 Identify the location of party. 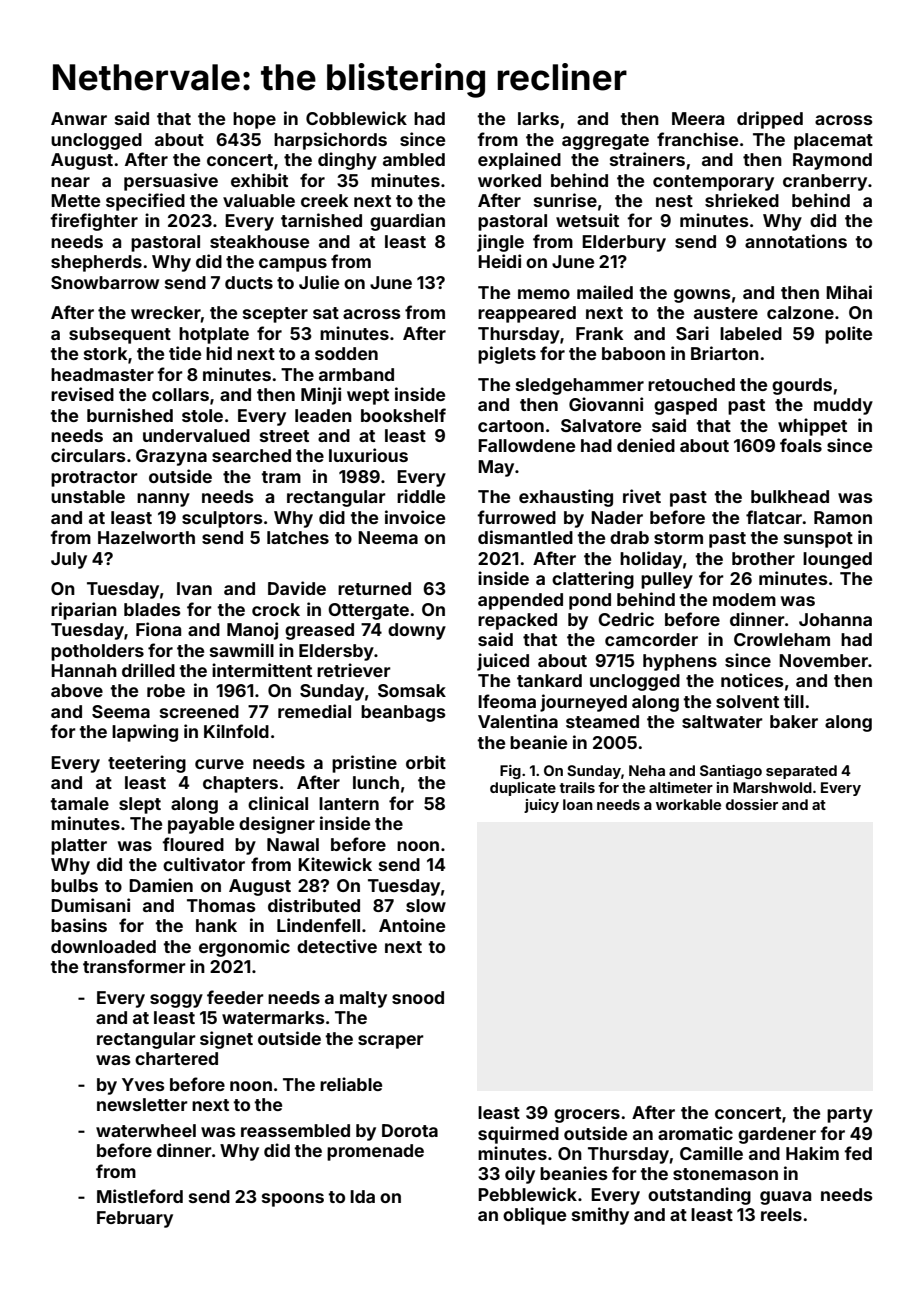
(850, 1115).
